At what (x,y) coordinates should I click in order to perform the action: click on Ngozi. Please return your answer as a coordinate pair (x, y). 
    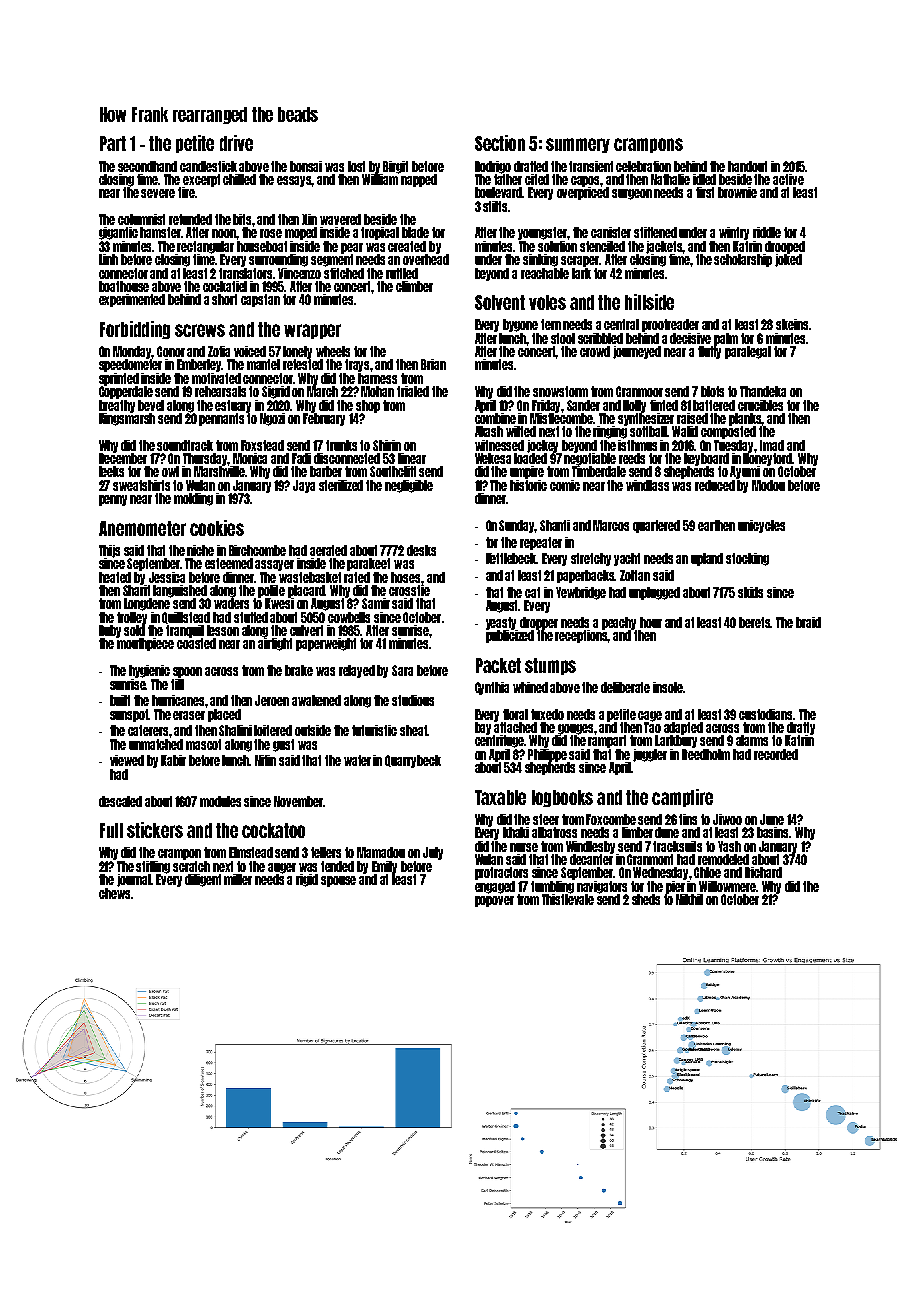
    Looking at the image, I should click on (272, 419).
